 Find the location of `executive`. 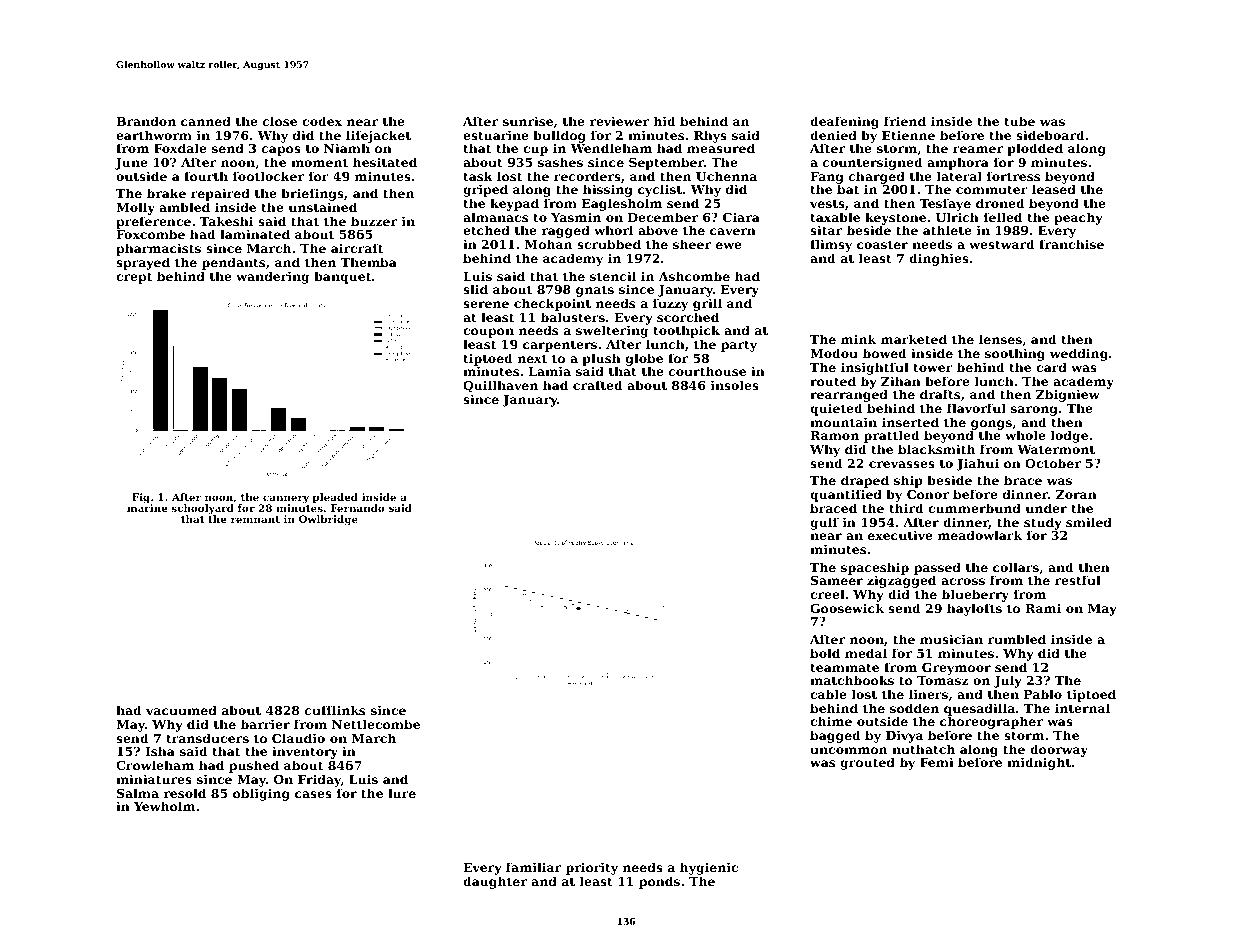

executive is located at coordinates (900, 535).
